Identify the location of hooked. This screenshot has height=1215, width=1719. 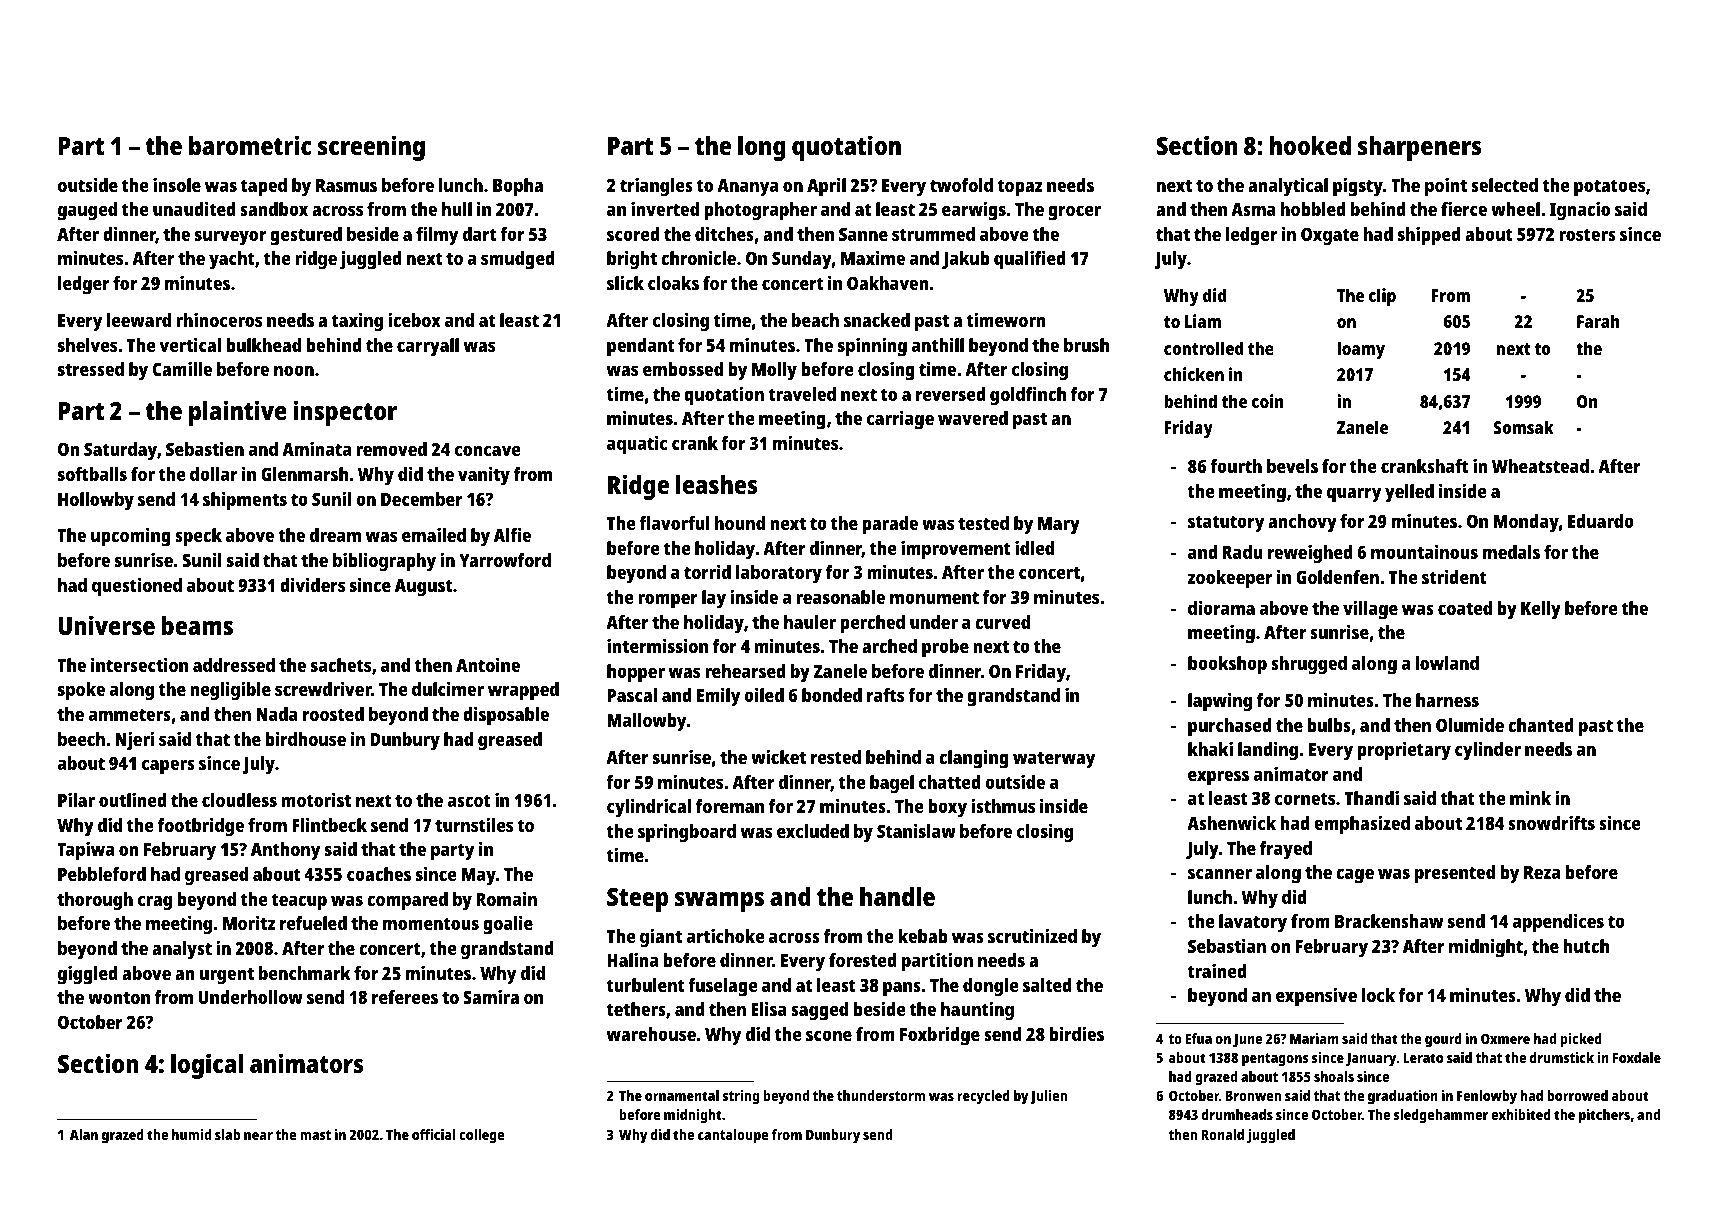
(1310, 145).
